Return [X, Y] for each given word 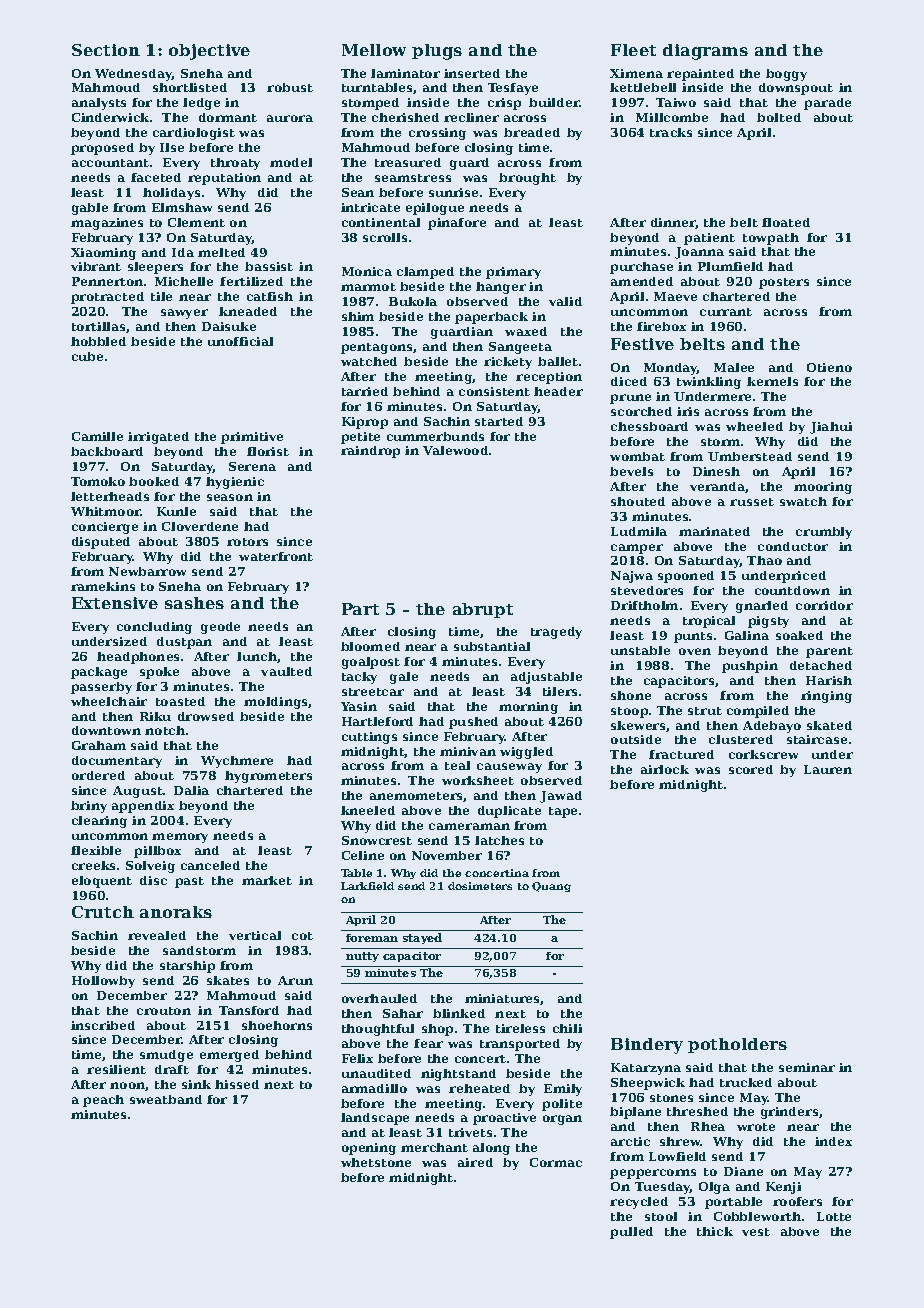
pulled [631, 1233]
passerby [101, 688]
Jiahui [831, 428]
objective [209, 52]
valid [565, 301]
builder [554, 102]
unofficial [240, 341]
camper [637, 549]
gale [404, 678]
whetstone [376, 1162]
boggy [786, 75]
